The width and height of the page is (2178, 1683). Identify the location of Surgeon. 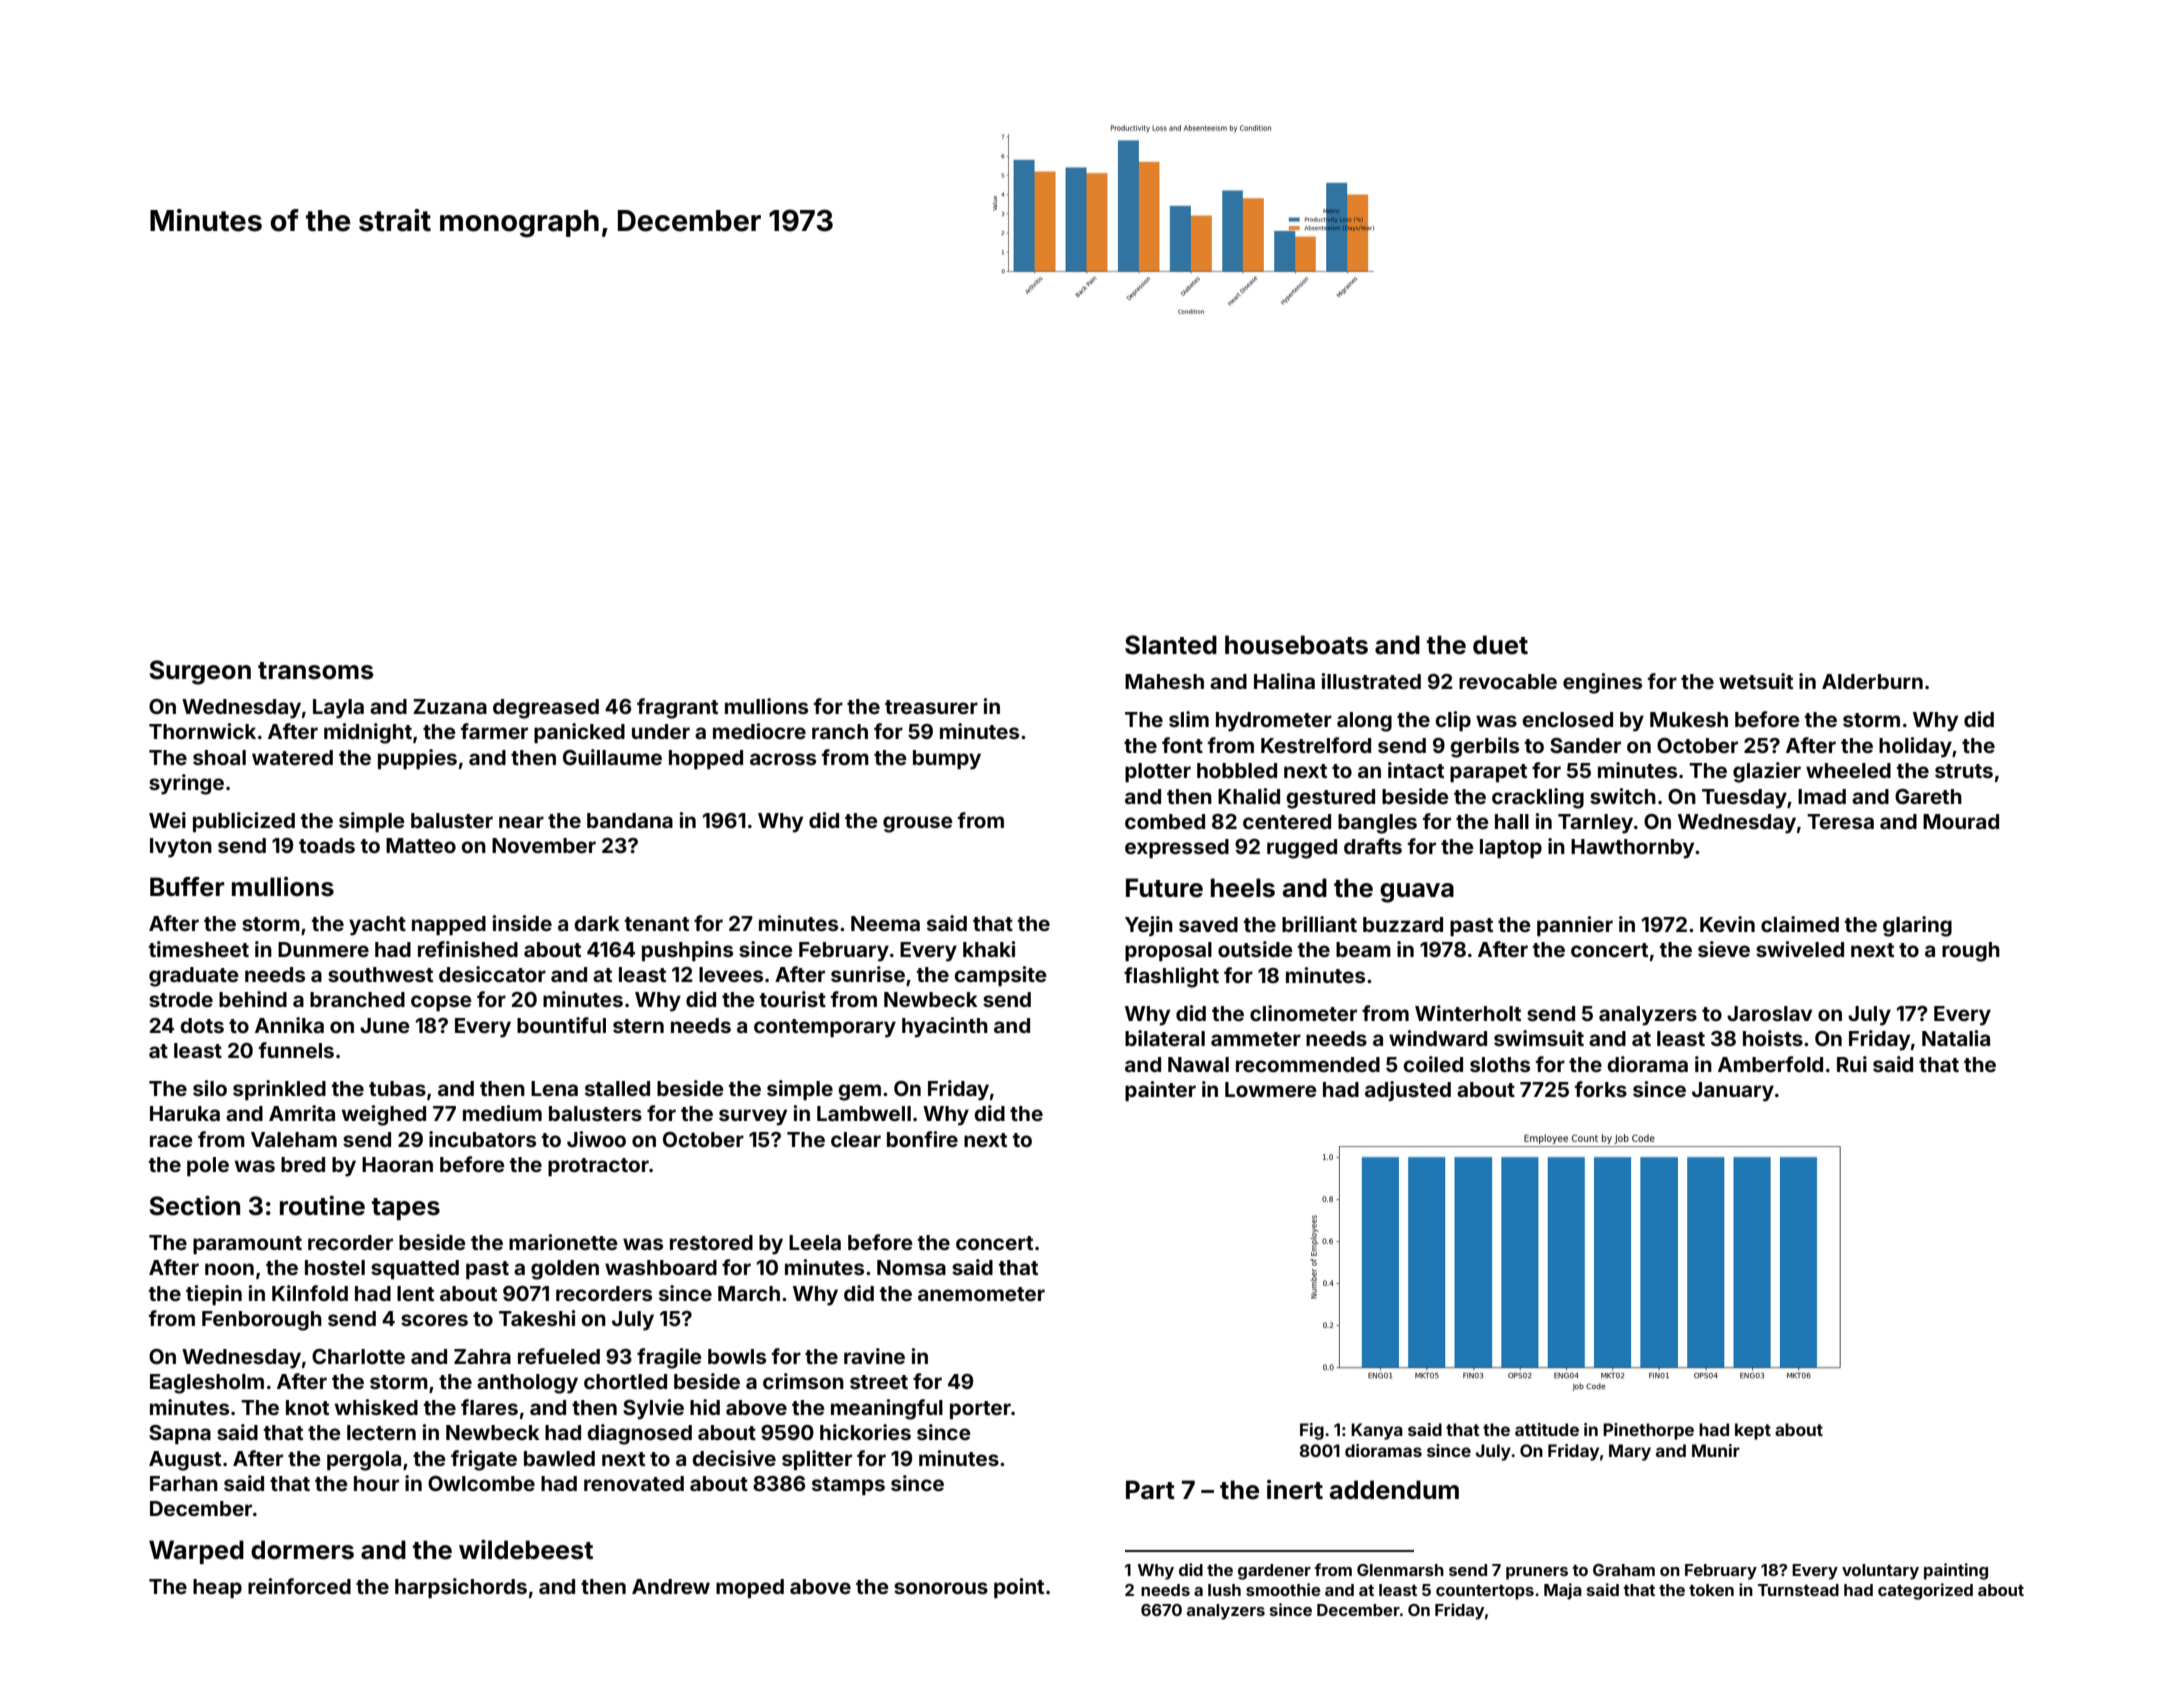
(200, 672).
